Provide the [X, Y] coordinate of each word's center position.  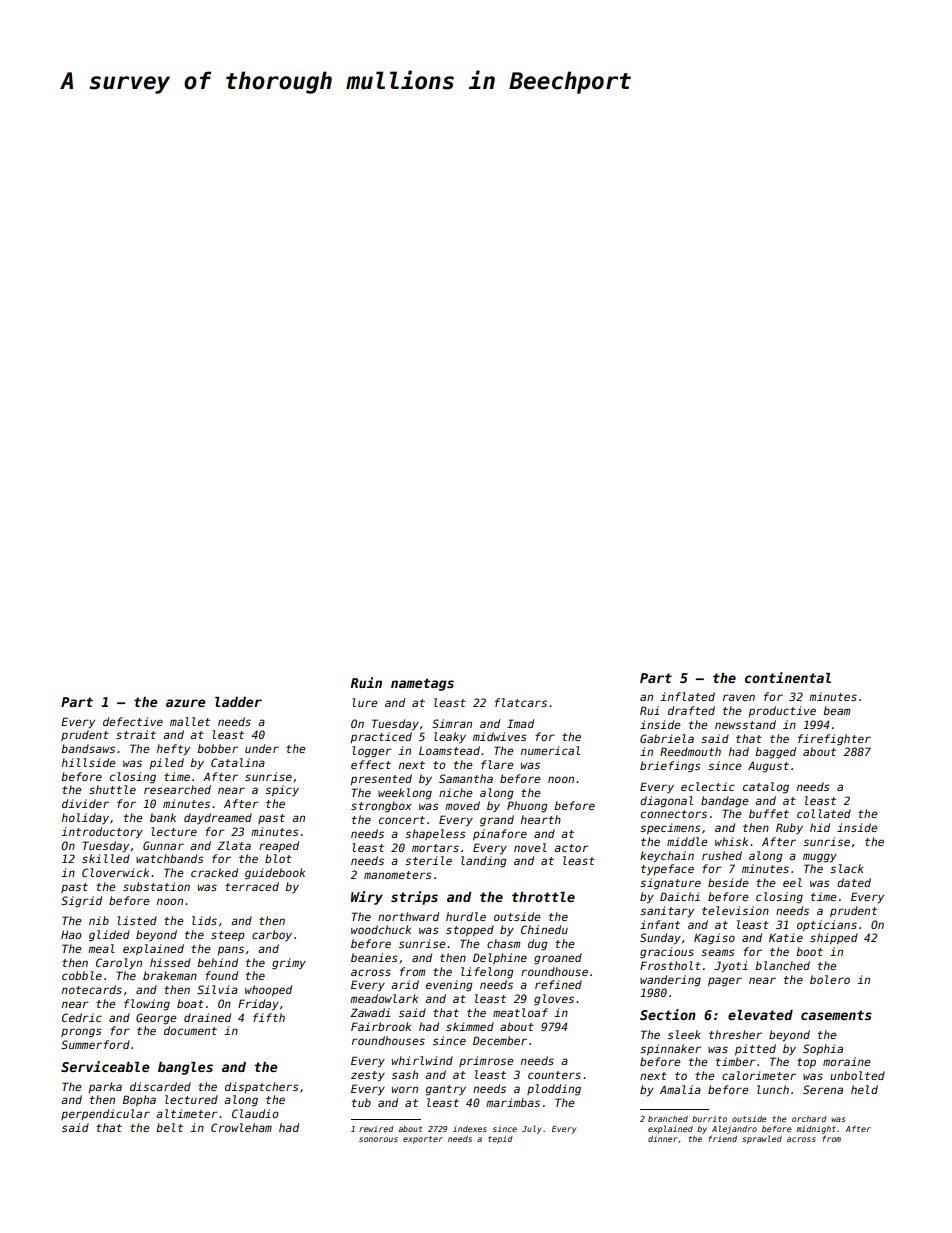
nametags [422, 684]
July [532, 1129]
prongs [81, 1033]
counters [554, 1075]
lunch [773, 1089]
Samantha [466, 778]
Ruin [366, 682]
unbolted [857, 1075]
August [768, 767]
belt [169, 1127]
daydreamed [218, 819]
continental [788, 677]
